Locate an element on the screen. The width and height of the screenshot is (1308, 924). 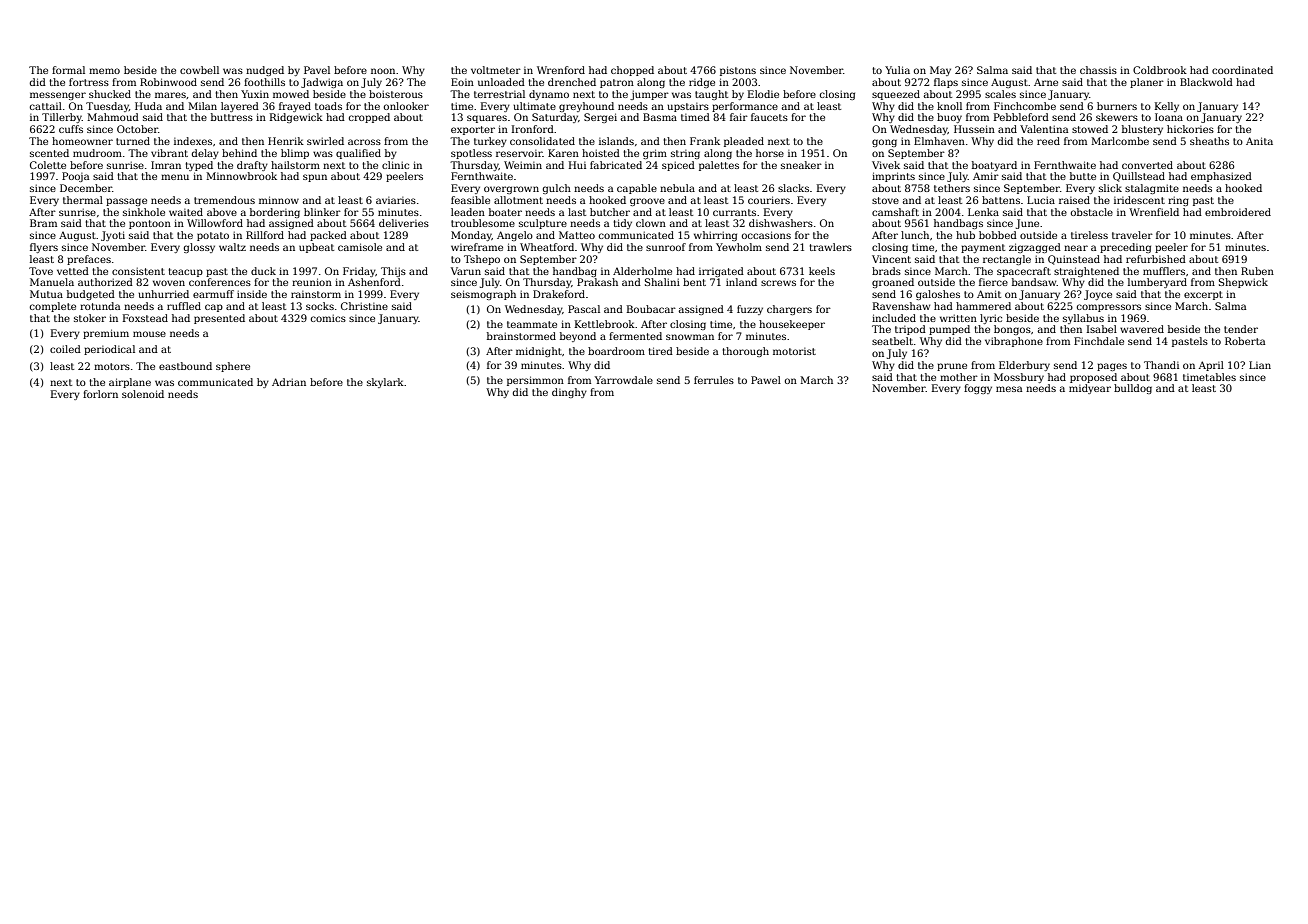
tethers is located at coordinates (952, 188).
